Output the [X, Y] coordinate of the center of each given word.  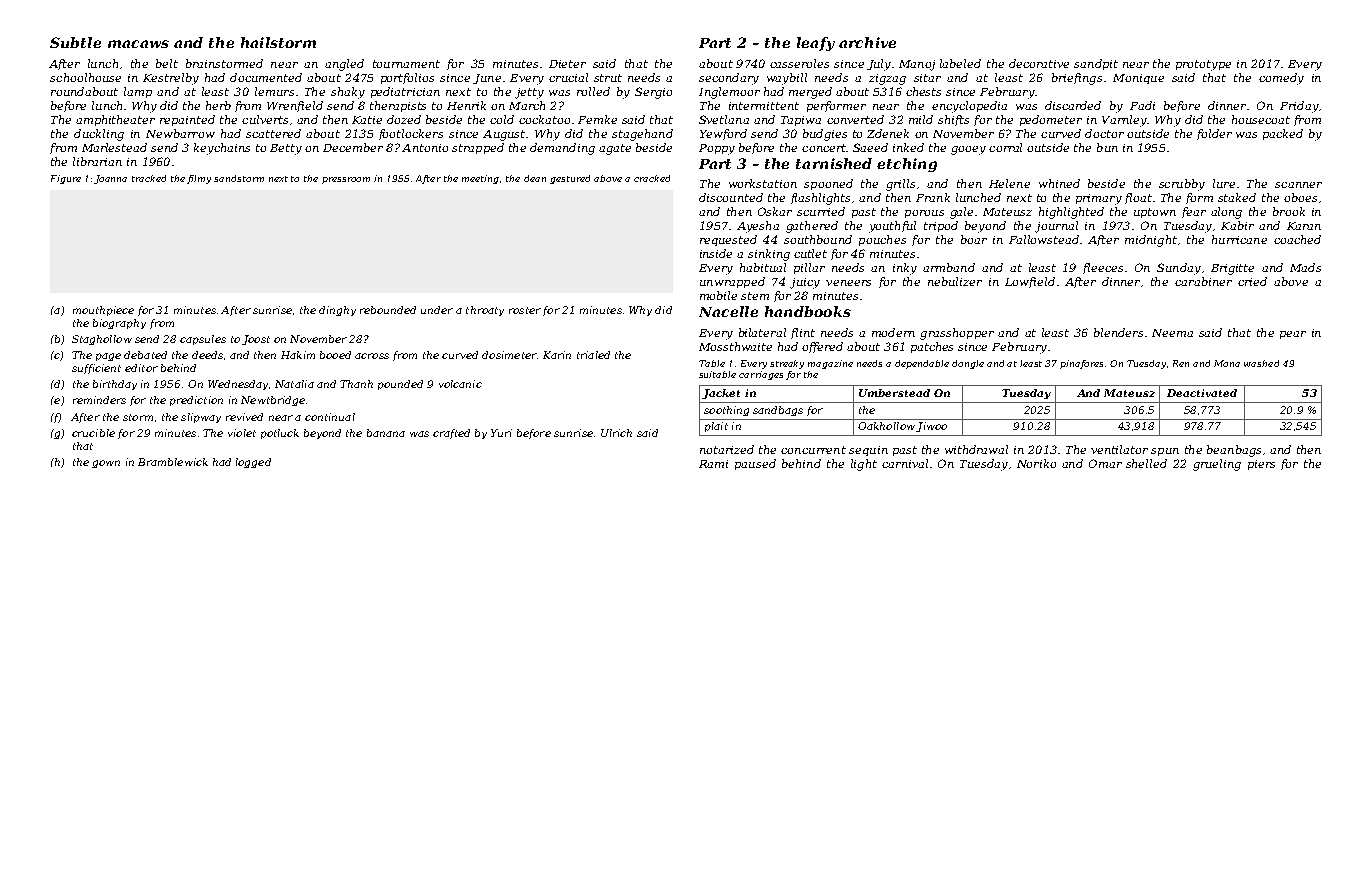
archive [867, 42]
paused [755, 464]
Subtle [75, 42]
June [487, 79]
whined [1059, 183]
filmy [199, 179]
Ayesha [758, 227]
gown [106, 464]
